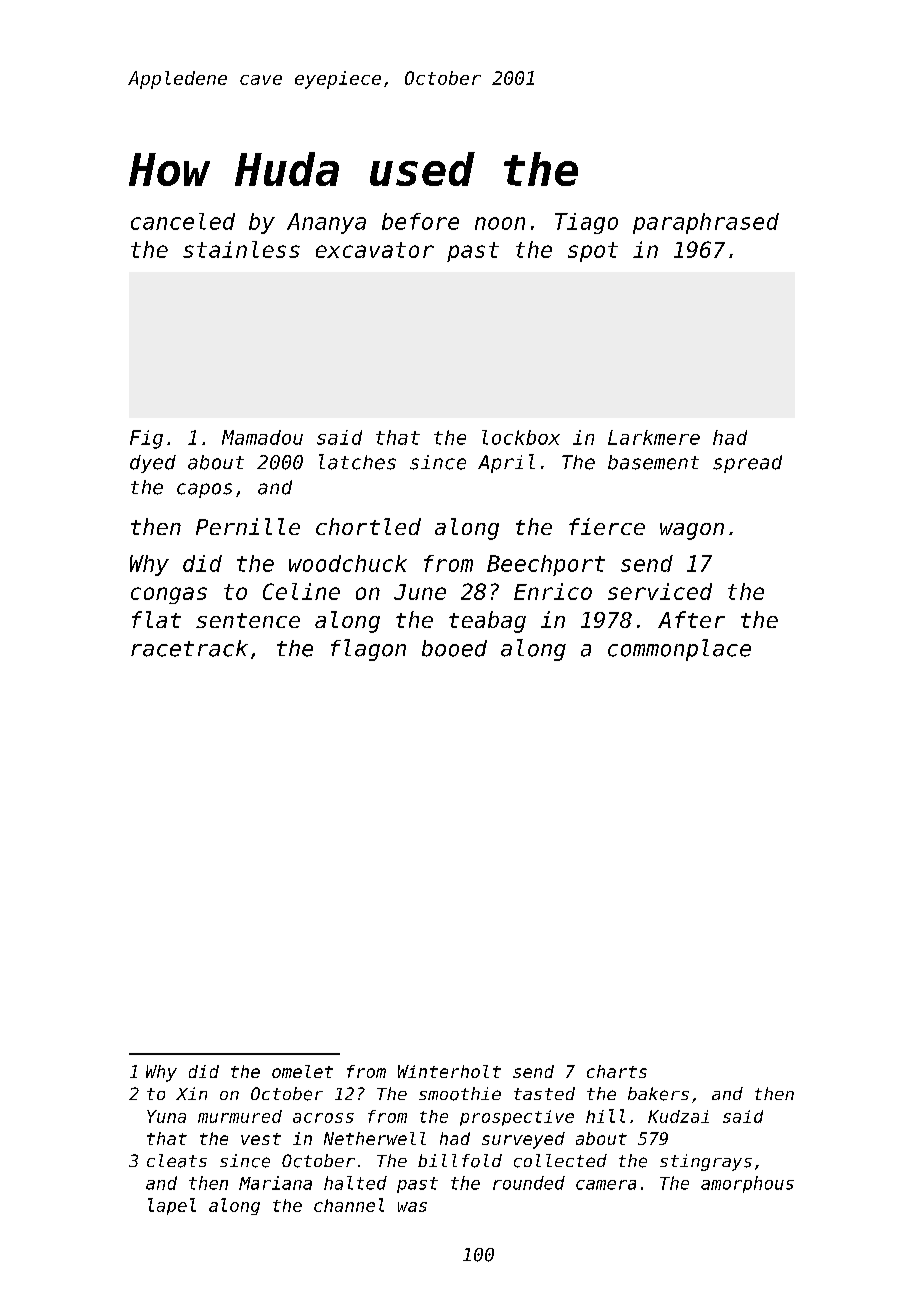  Describe the element at coordinates (177, 1161) in the page. I see `cleats` at that location.
